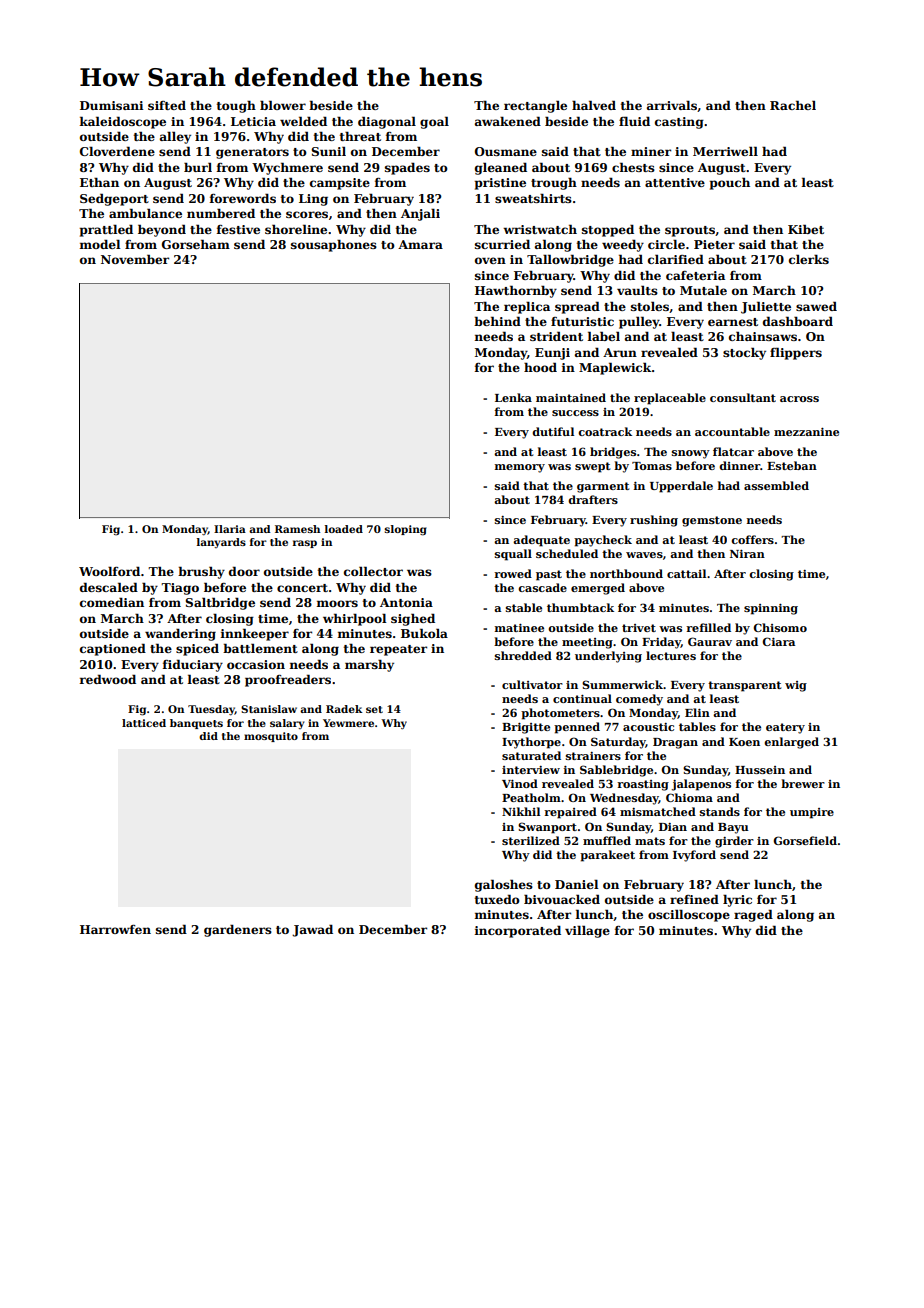 This document has width=924, height=1308. What do you see at coordinates (269, 709) in the document?
I see `Stanislaw` at bounding box center [269, 709].
